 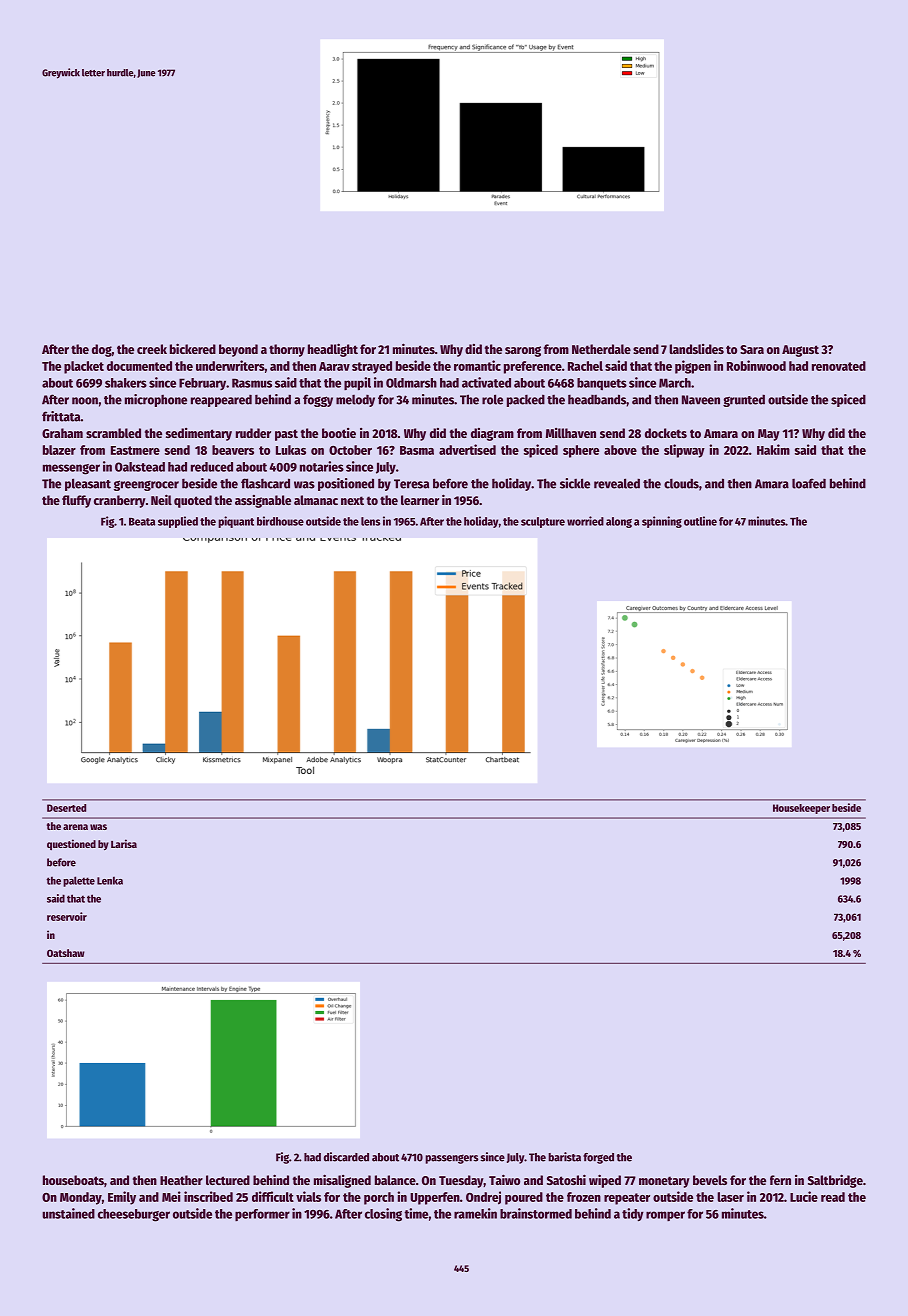 What do you see at coordinates (598, 1158) in the image?
I see `forged` at bounding box center [598, 1158].
